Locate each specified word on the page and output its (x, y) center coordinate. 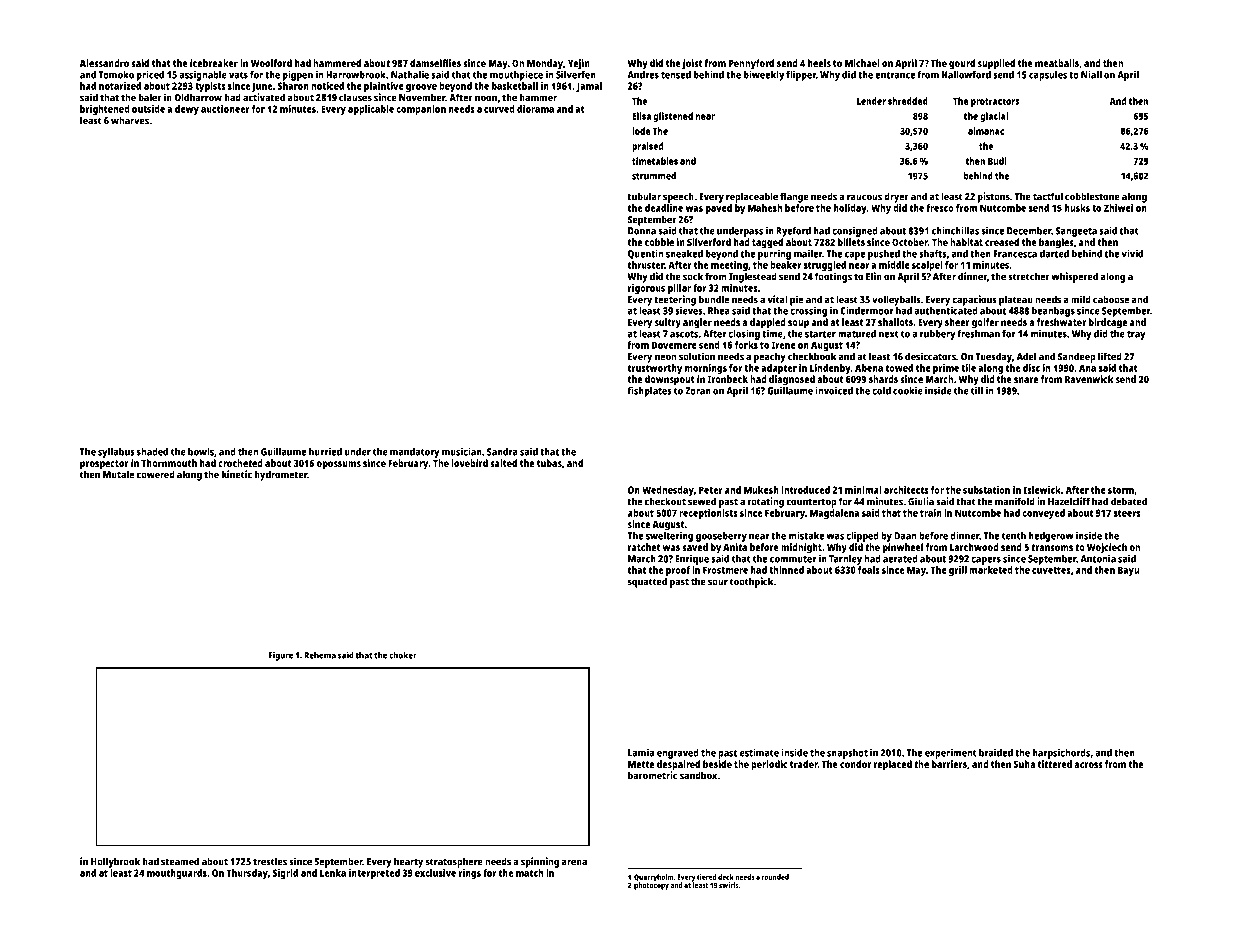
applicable (371, 110)
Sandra (502, 452)
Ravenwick (1089, 379)
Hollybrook (115, 862)
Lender (871, 101)
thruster (646, 265)
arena (574, 862)
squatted (647, 582)
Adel (1026, 356)
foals (869, 570)
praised (647, 147)
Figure (281, 656)
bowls (201, 452)
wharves (130, 120)
